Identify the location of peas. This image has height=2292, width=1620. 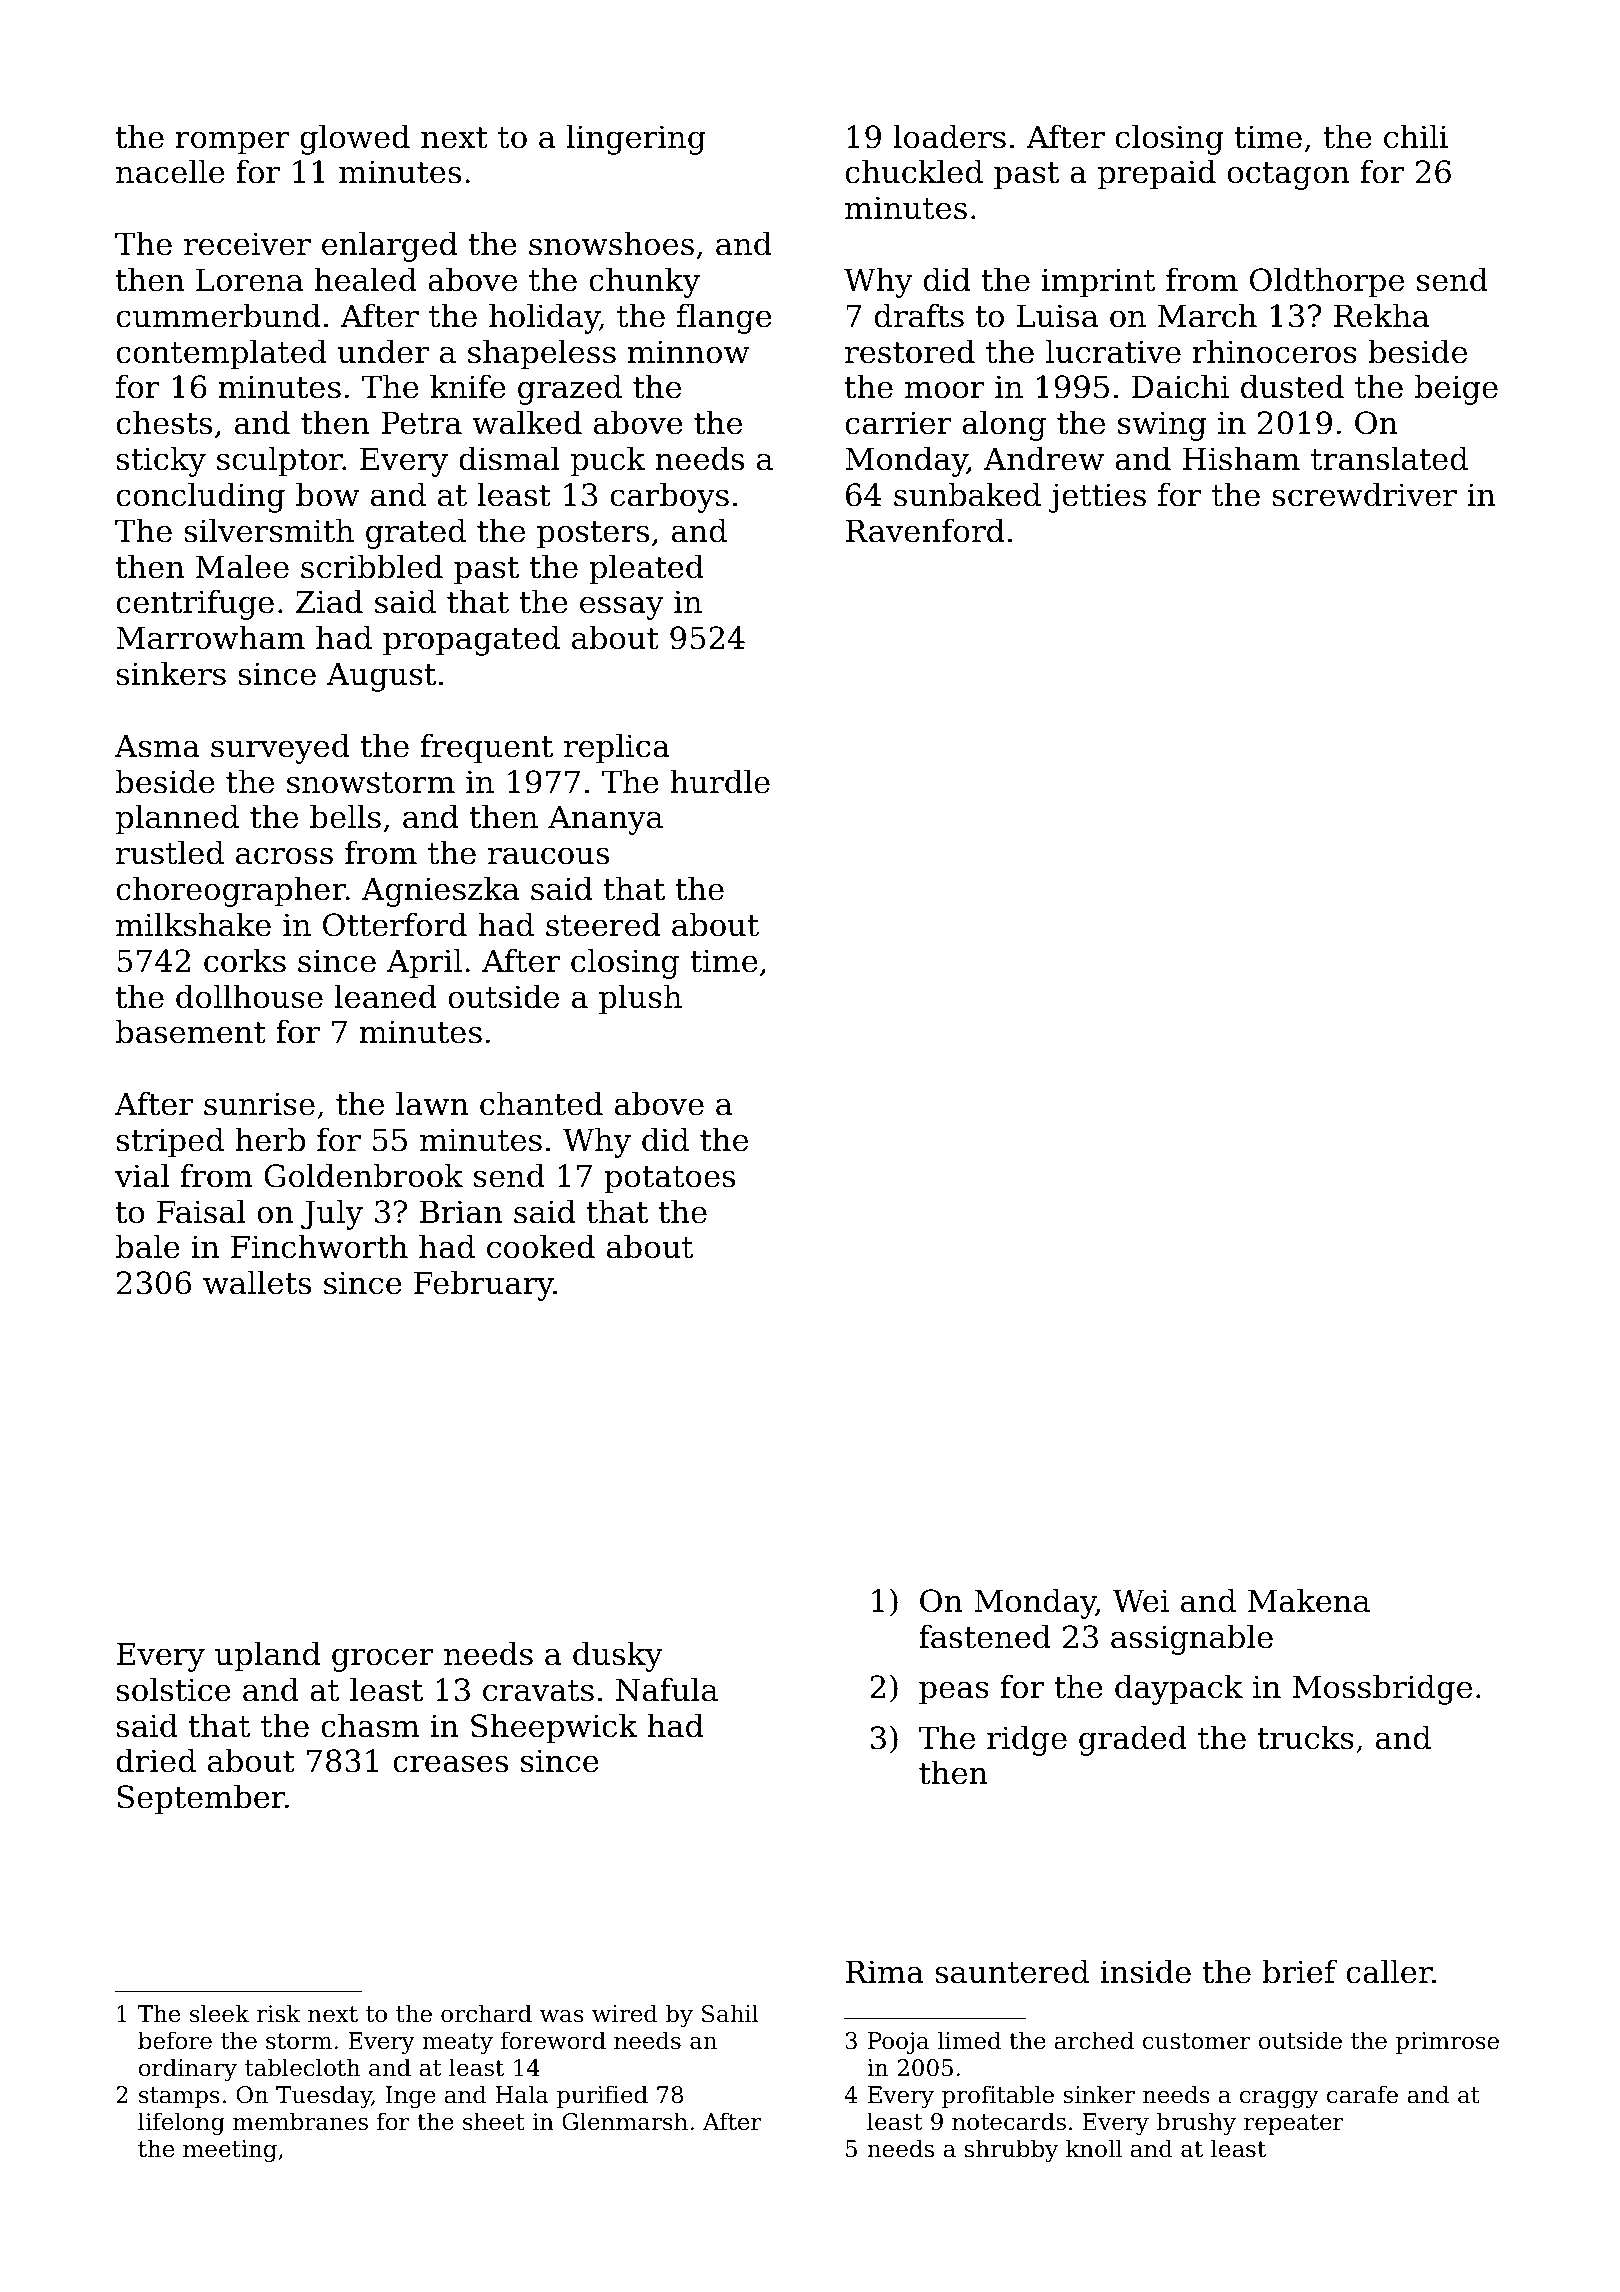
(954, 1693).
